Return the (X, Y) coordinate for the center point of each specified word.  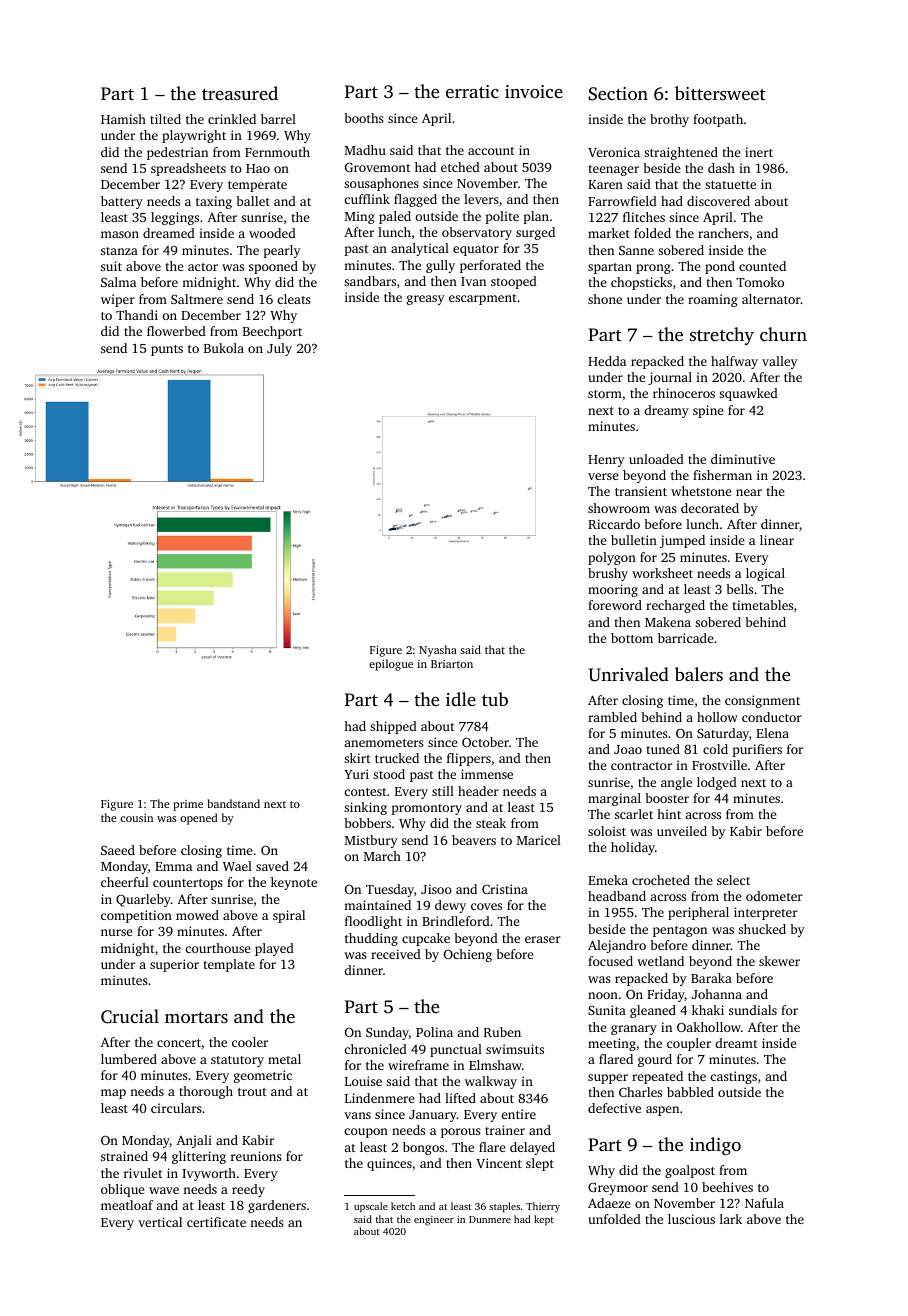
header (478, 791)
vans (357, 1115)
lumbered (129, 1059)
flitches (644, 217)
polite (502, 217)
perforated (490, 266)
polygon (612, 558)
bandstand (233, 803)
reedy (248, 1190)
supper (608, 1079)
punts (167, 350)
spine (708, 411)
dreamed (169, 233)
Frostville (719, 765)
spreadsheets (188, 169)
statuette (730, 185)
